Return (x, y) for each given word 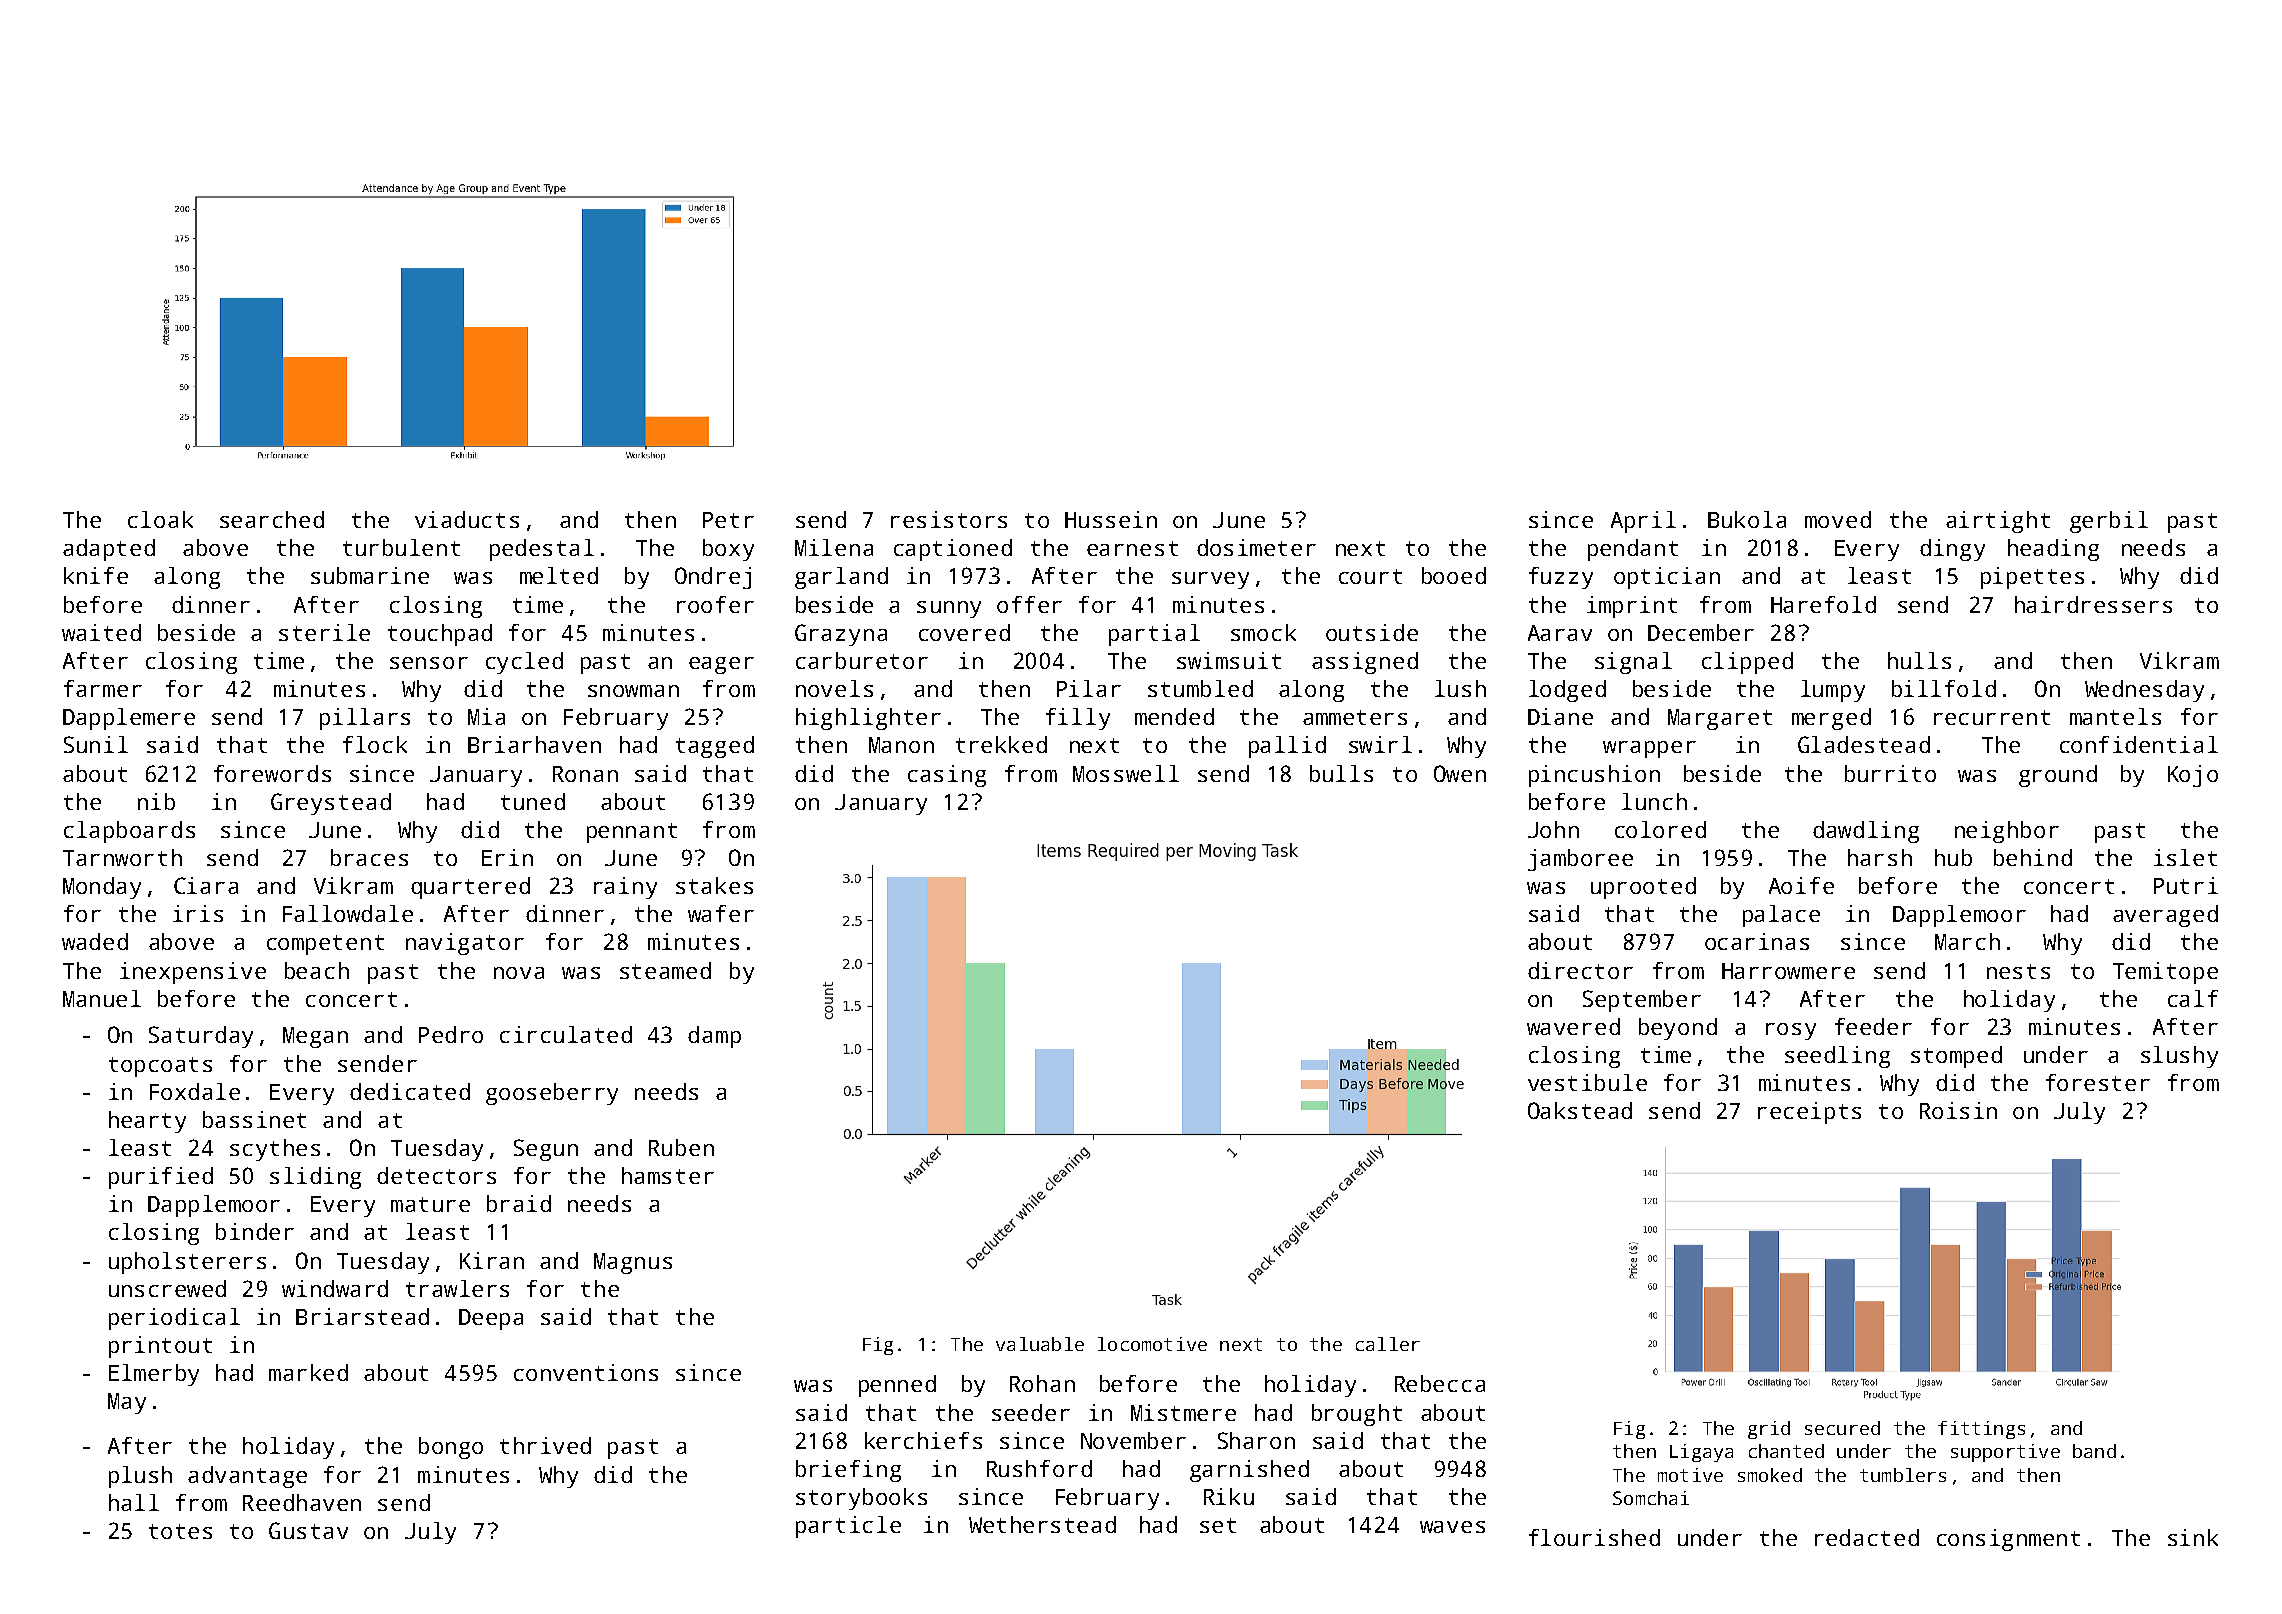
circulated (566, 1034)
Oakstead (1580, 1110)
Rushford (1039, 1468)
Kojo (2193, 776)
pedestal (542, 550)
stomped (1956, 1057)
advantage (247, 1477)
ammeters (1355, 717)
